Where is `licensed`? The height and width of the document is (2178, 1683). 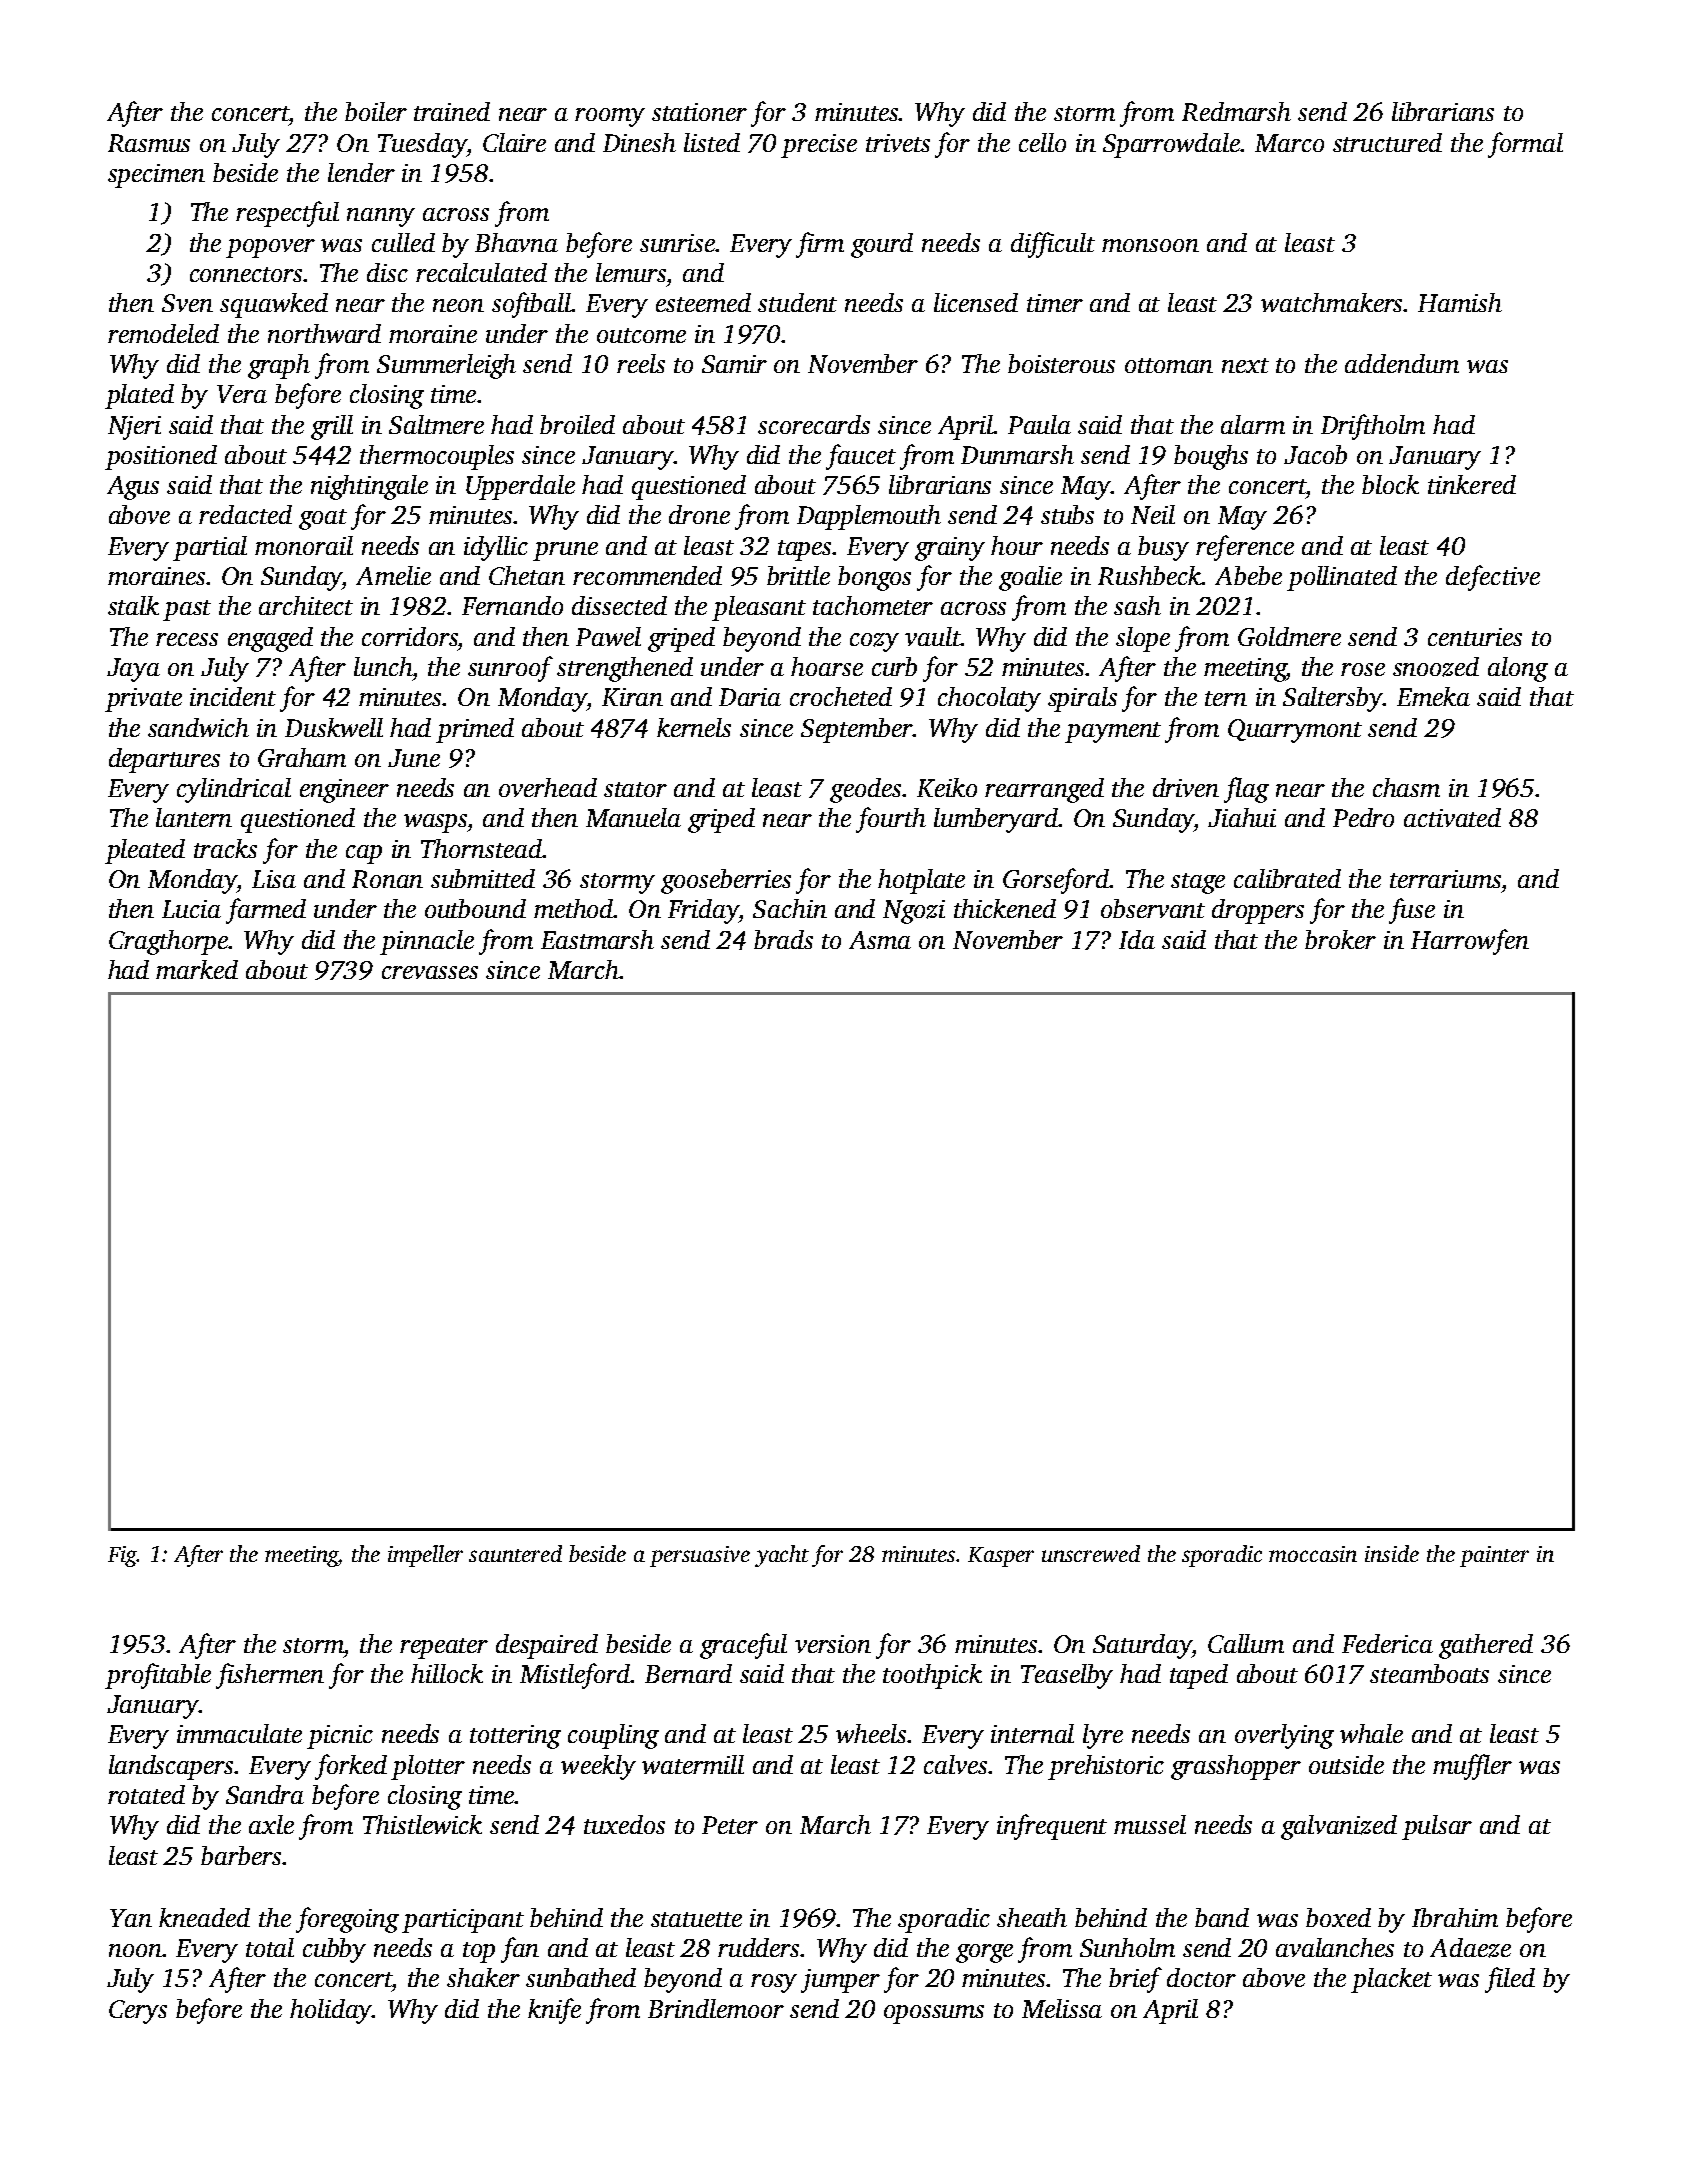 licensed is located at coordinates (976, 302).
